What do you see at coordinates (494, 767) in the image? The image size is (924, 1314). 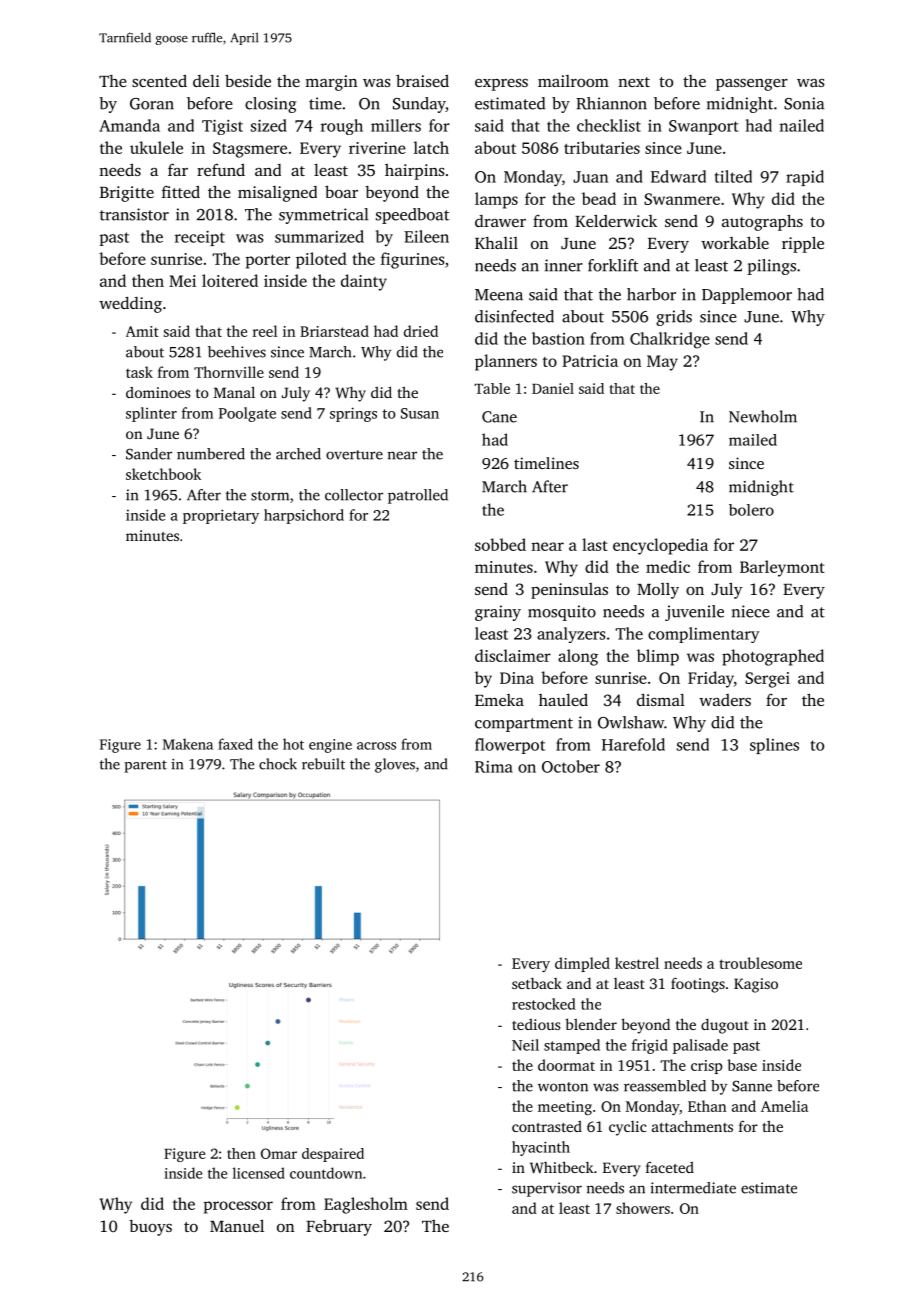 I see `Rima` at bounding box center [494, 767].
